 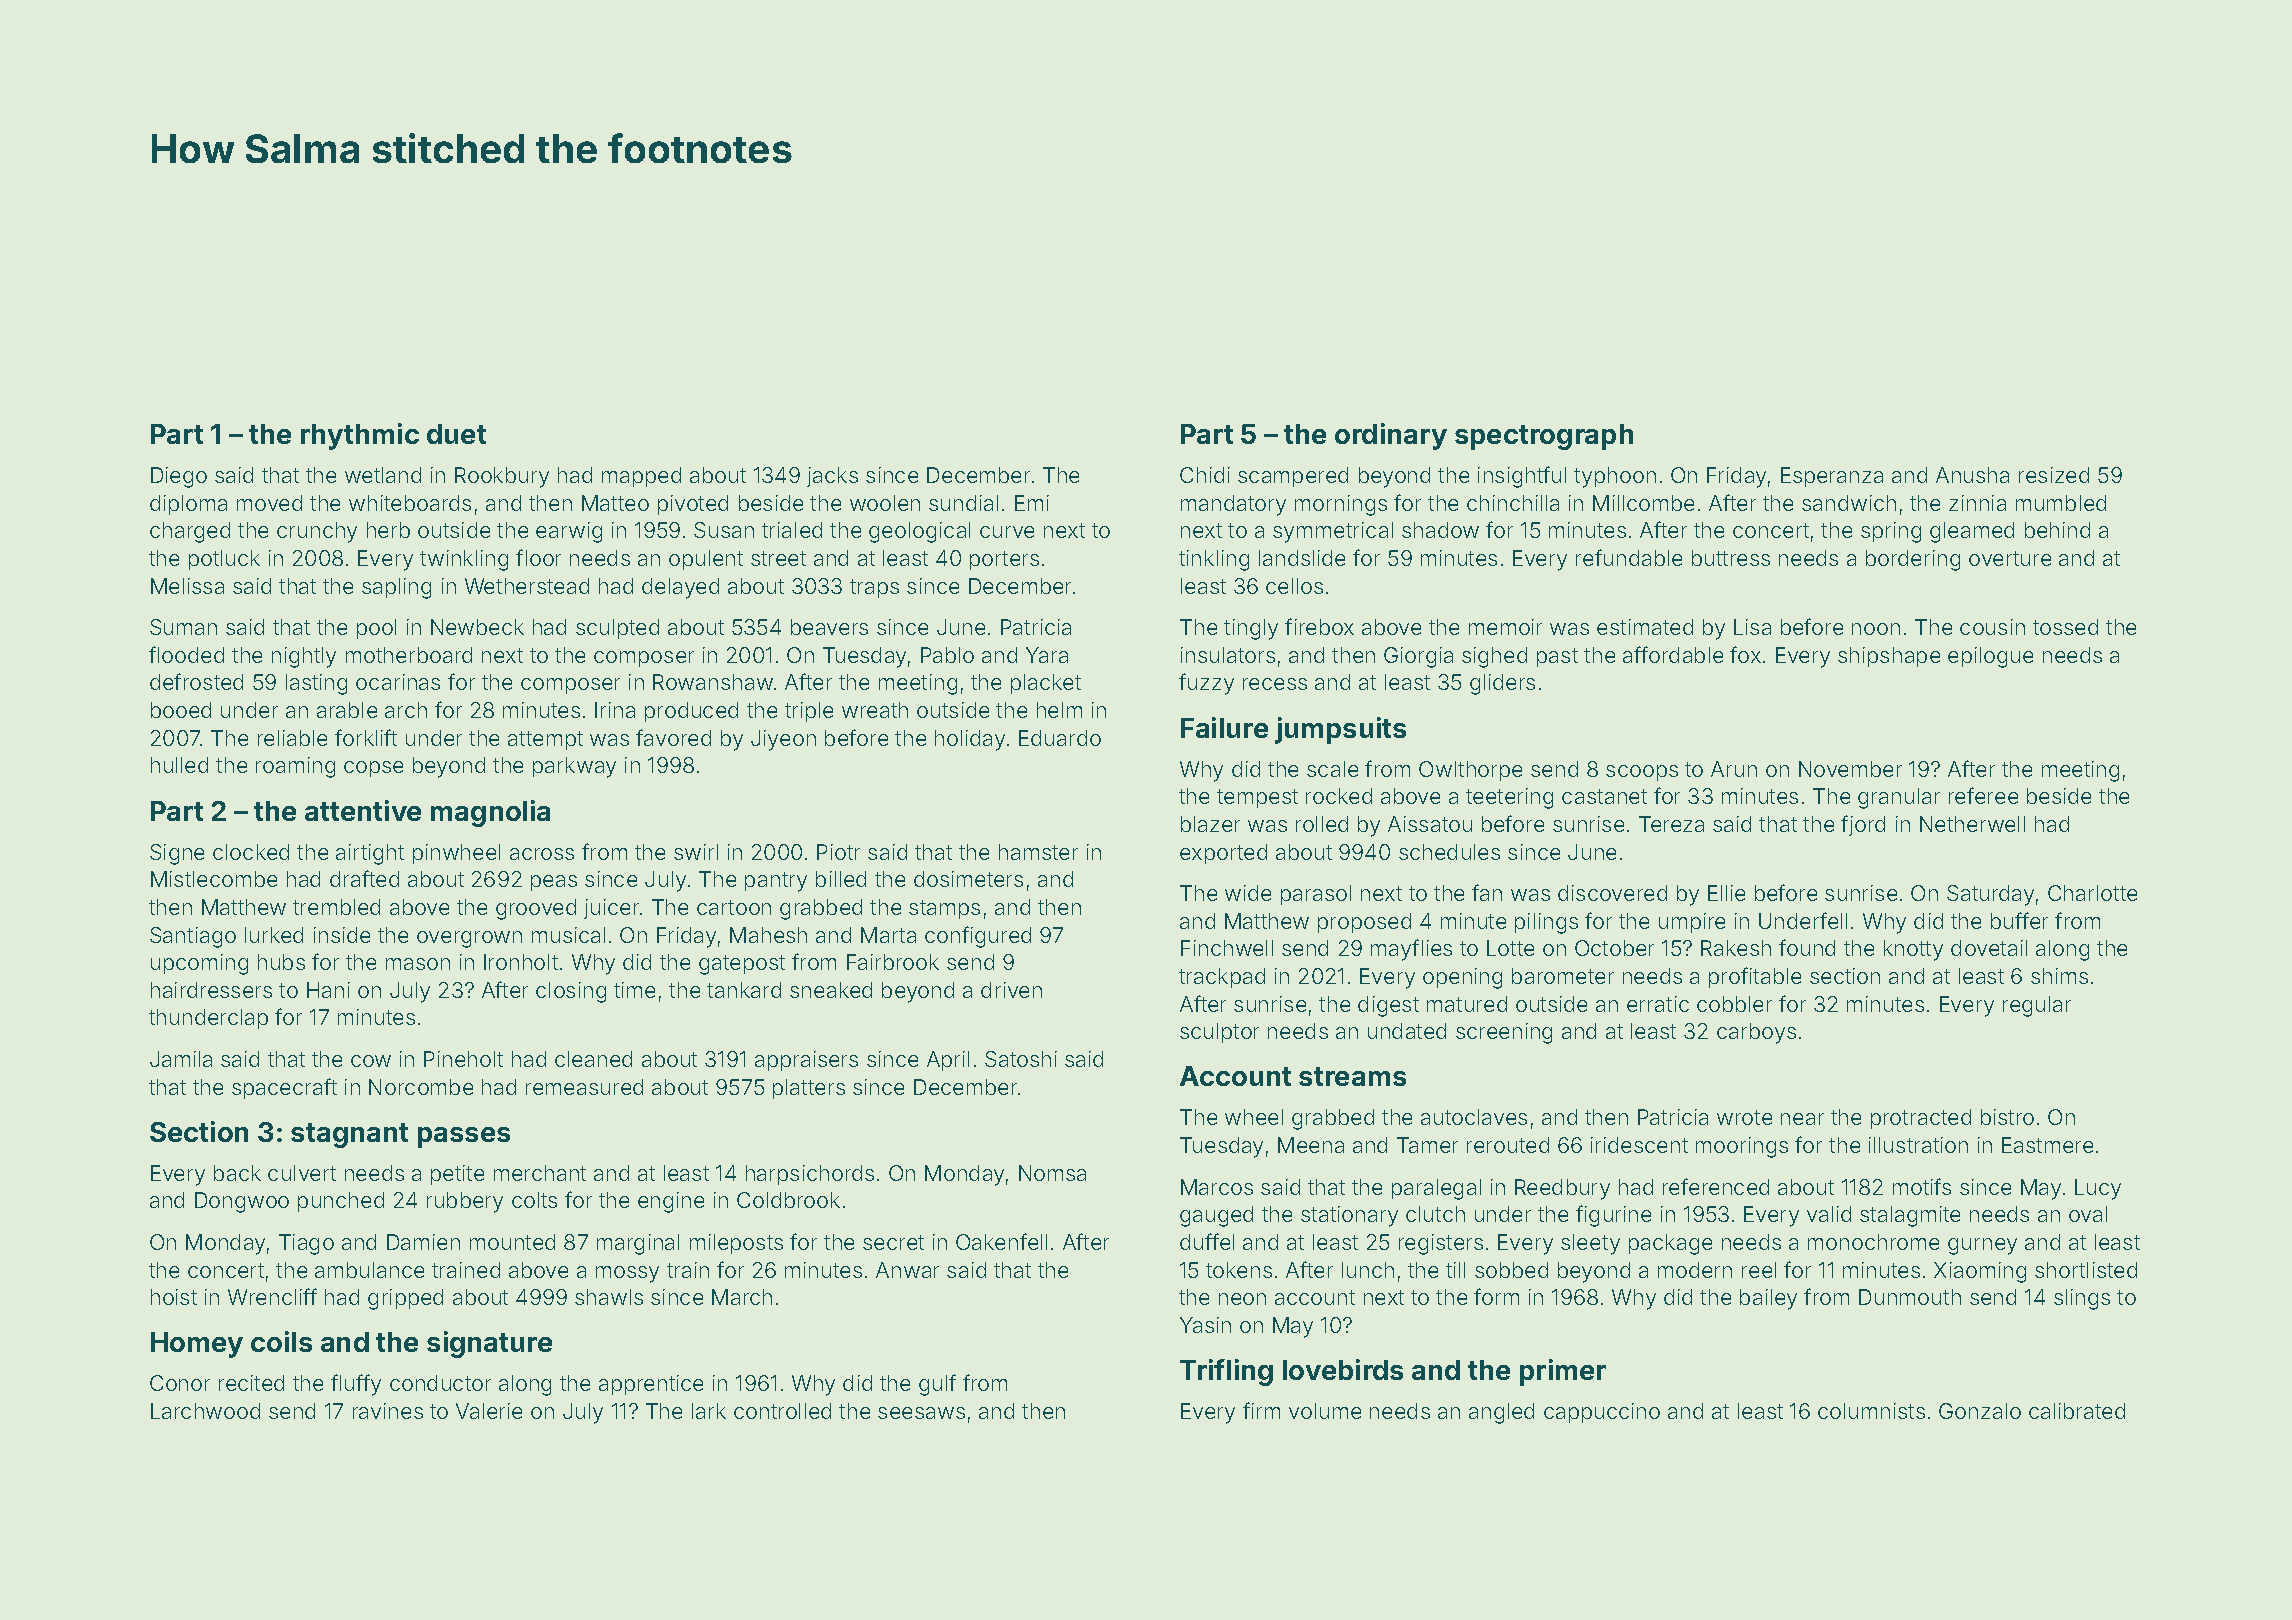 I want to click on Rookbury, so click(x=502, y=477).
